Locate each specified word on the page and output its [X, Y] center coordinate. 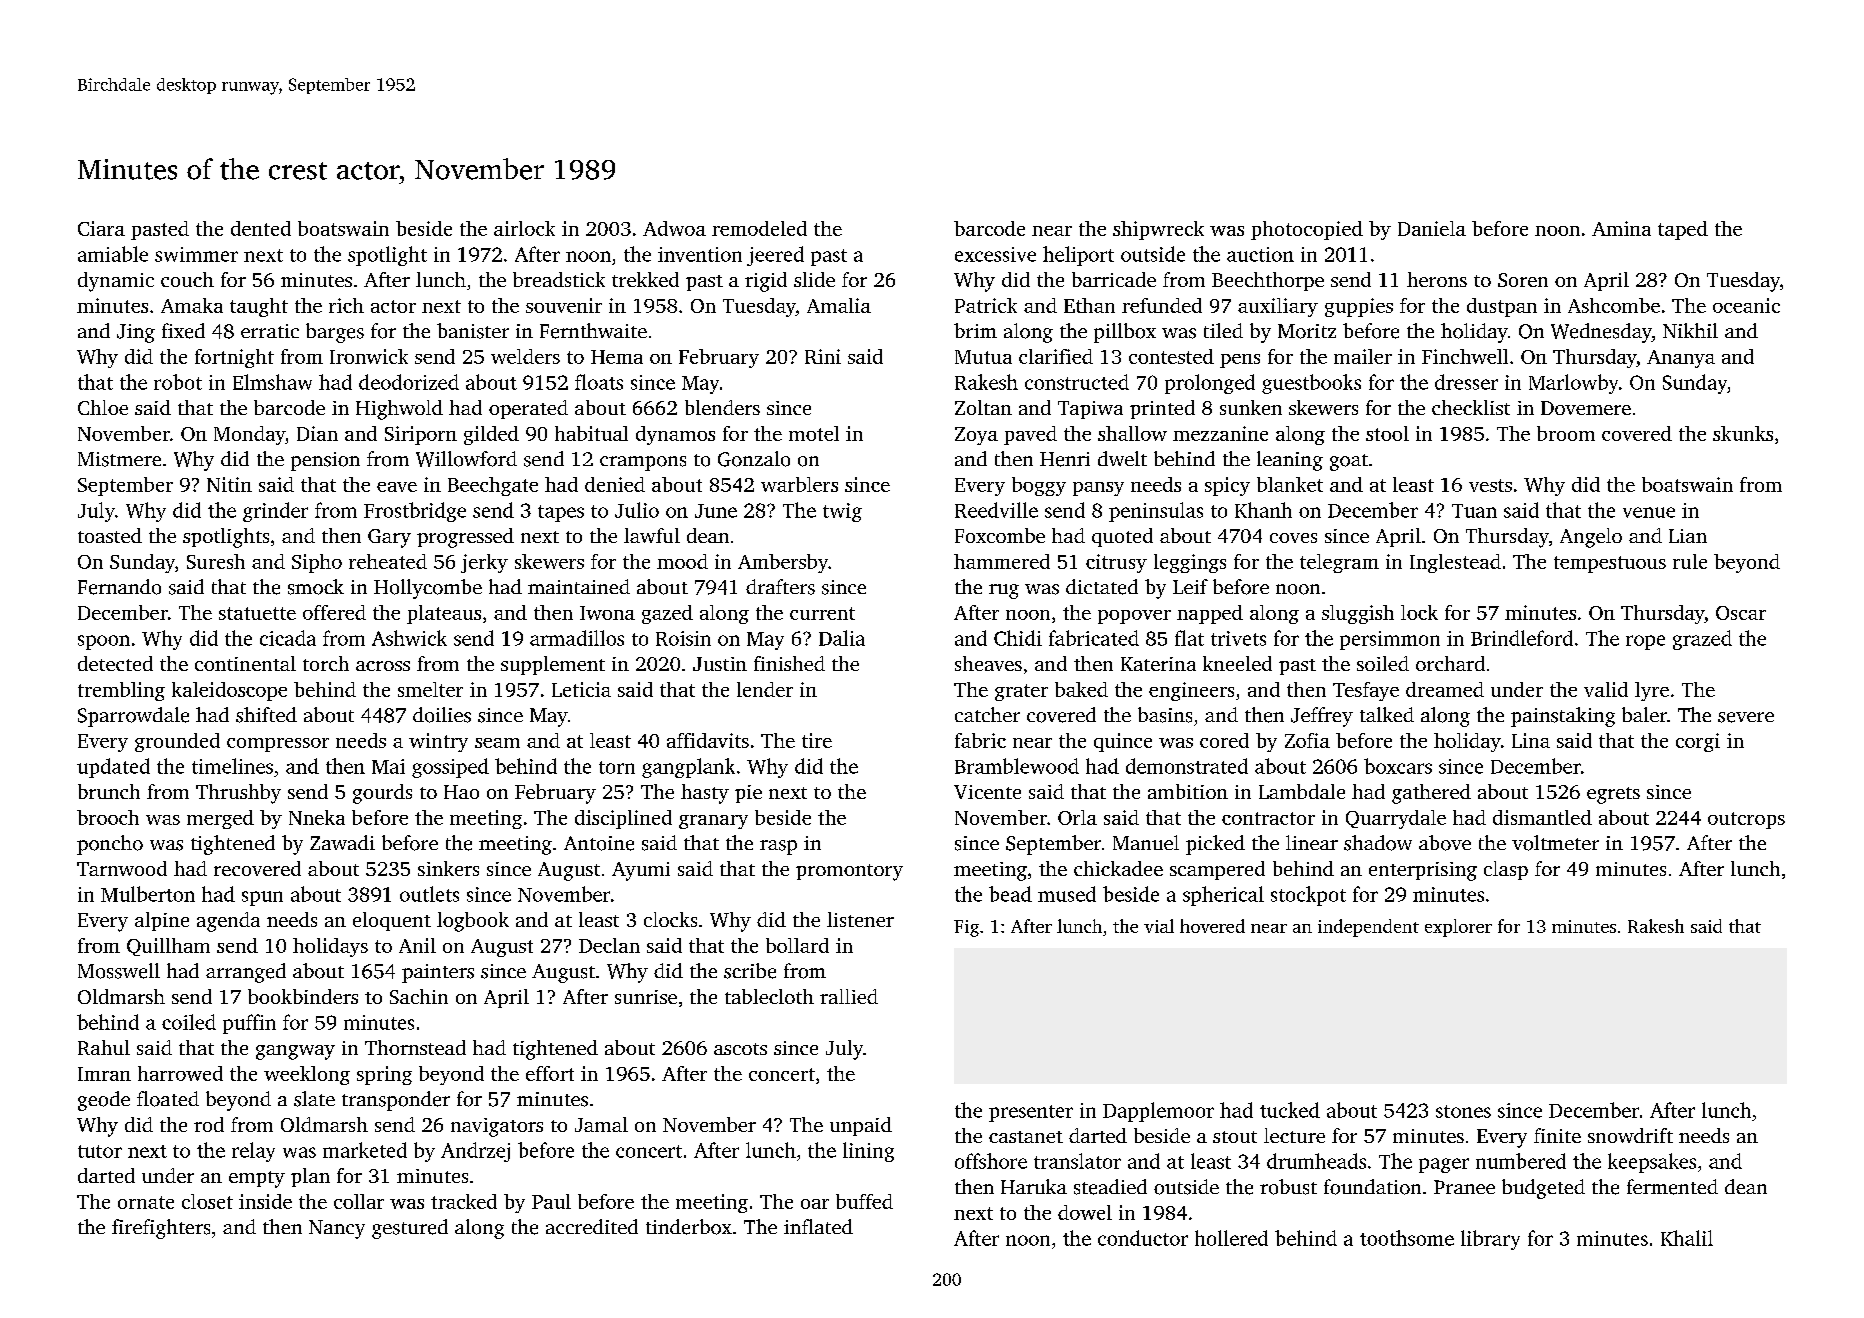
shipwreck [1158, 230]
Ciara [101, 228]
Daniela [1432, 228]
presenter [1031, 1113]
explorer [1458, 928]
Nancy [337, 1229]
